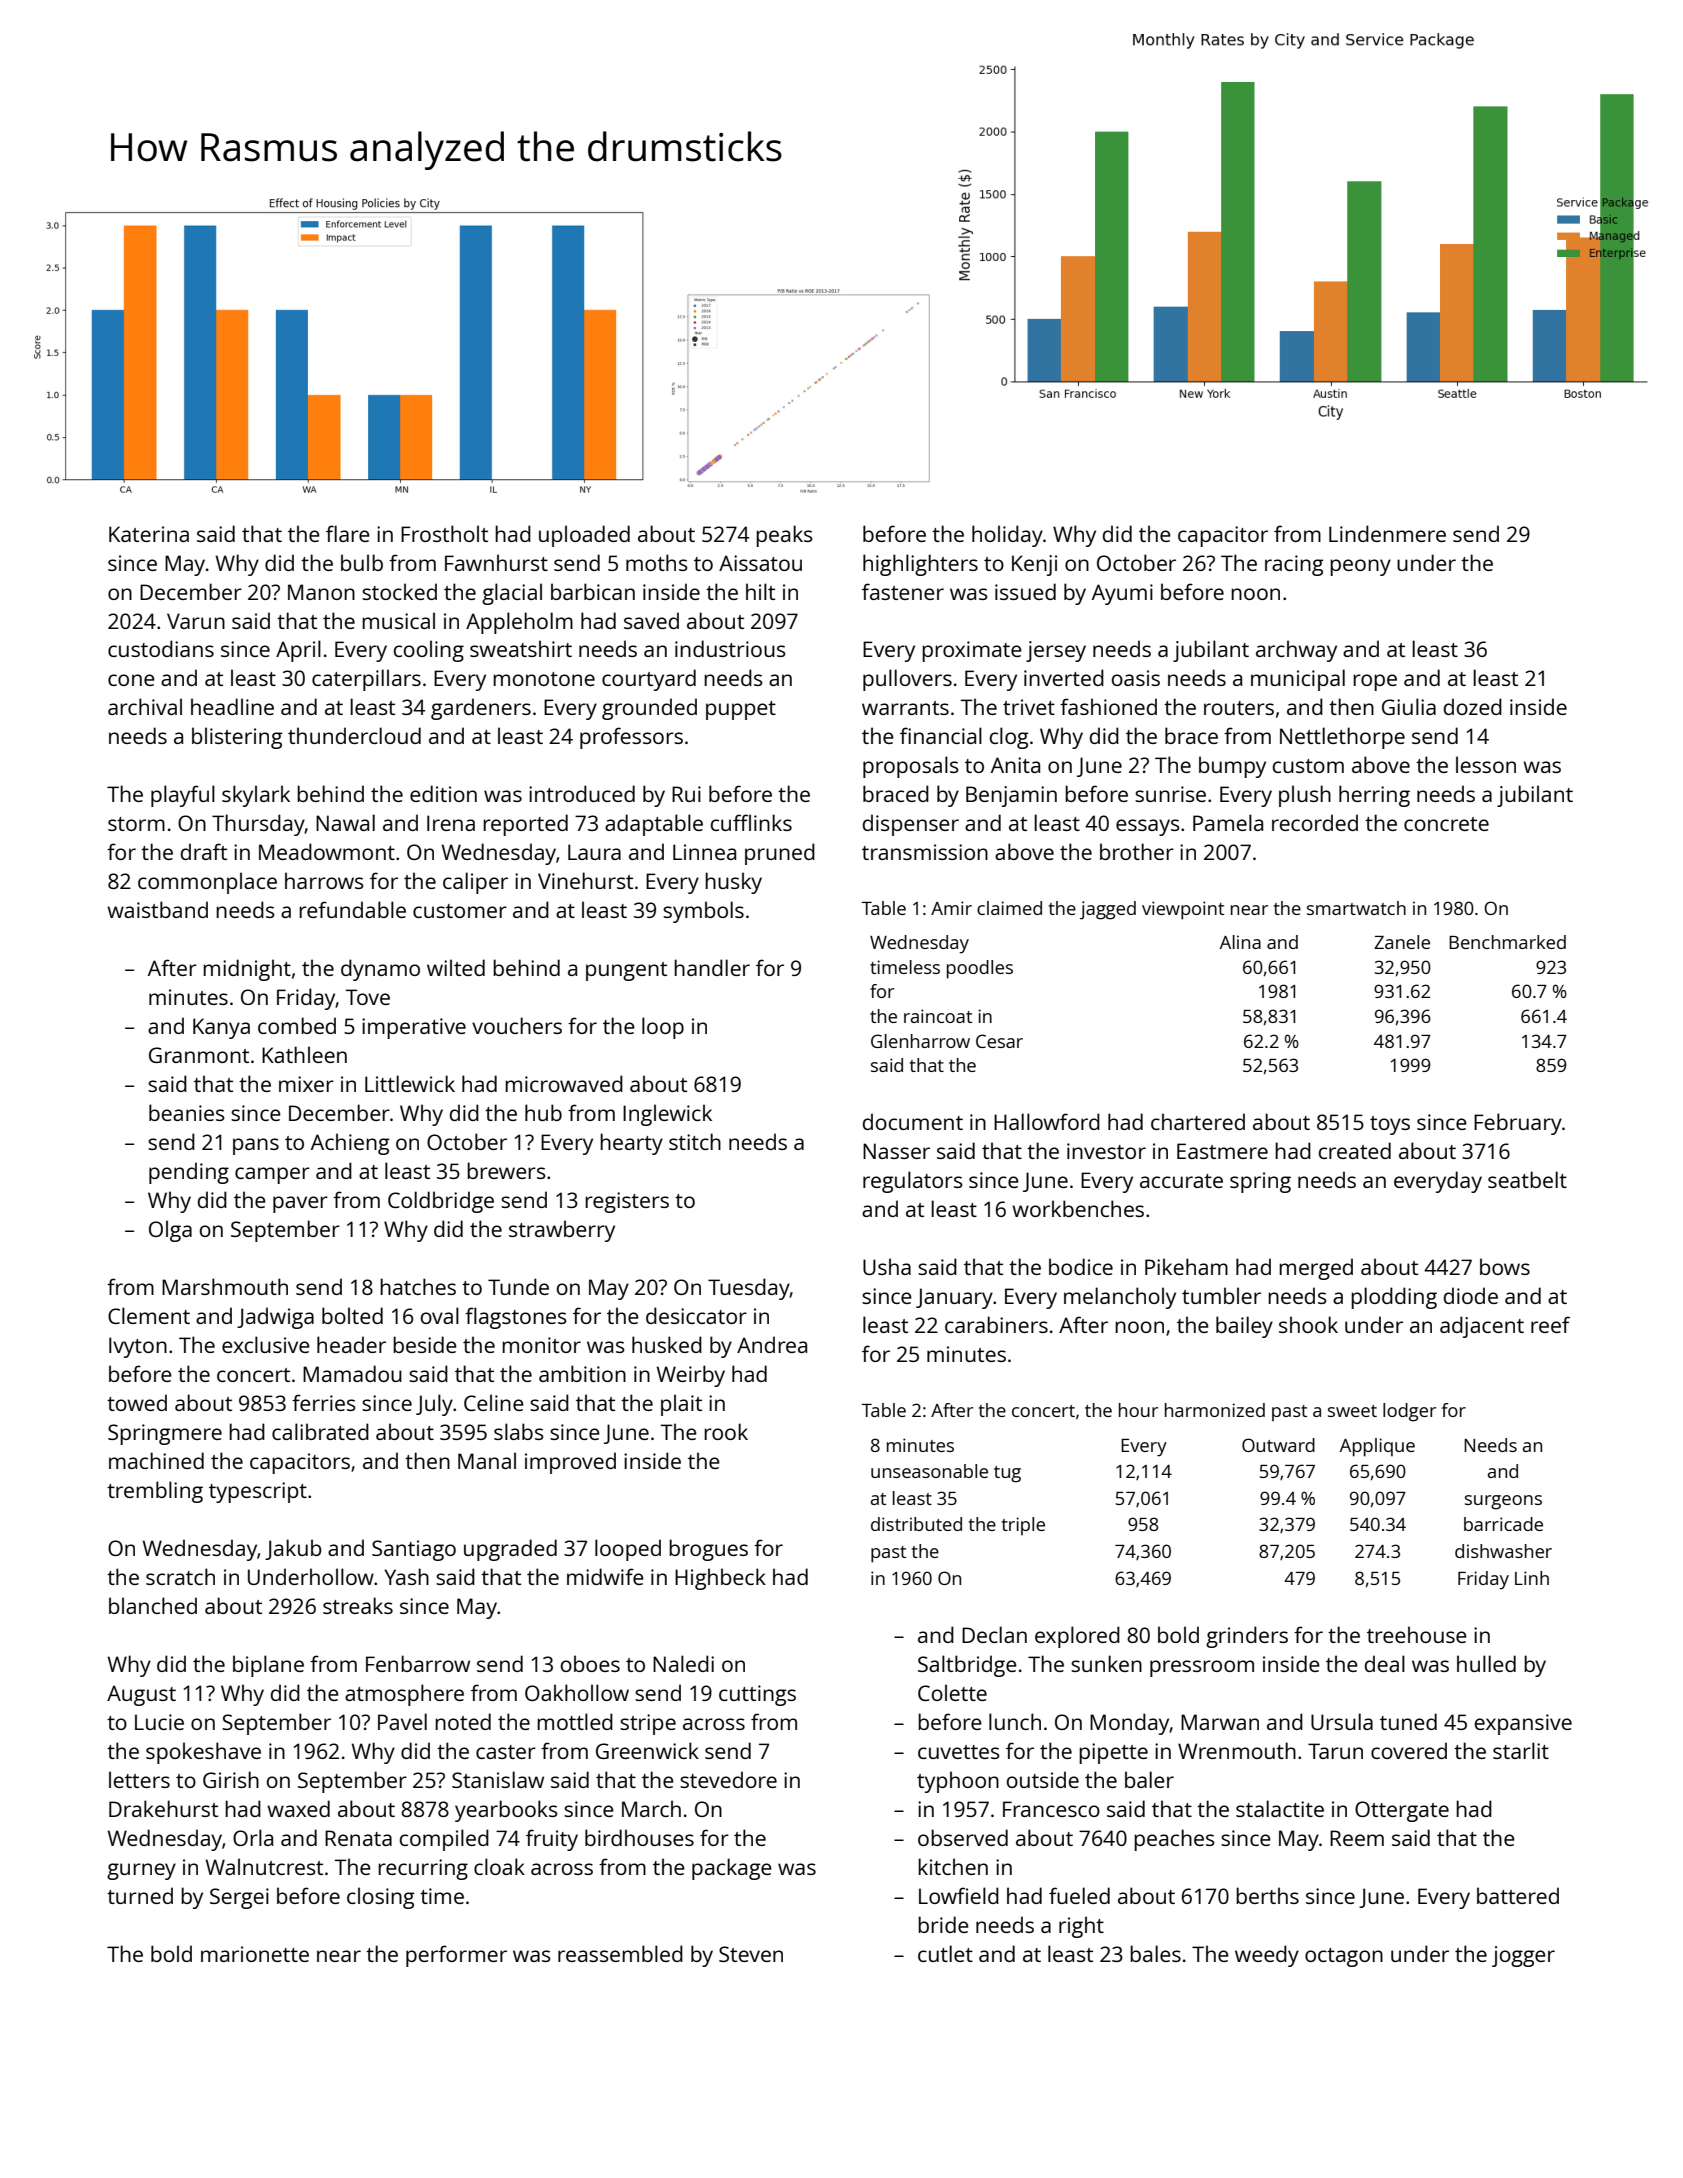 The height and width of the page is (2178, 1683). Describe the element at coordinates (712, 967) in the page. I see `handler` at that location.
